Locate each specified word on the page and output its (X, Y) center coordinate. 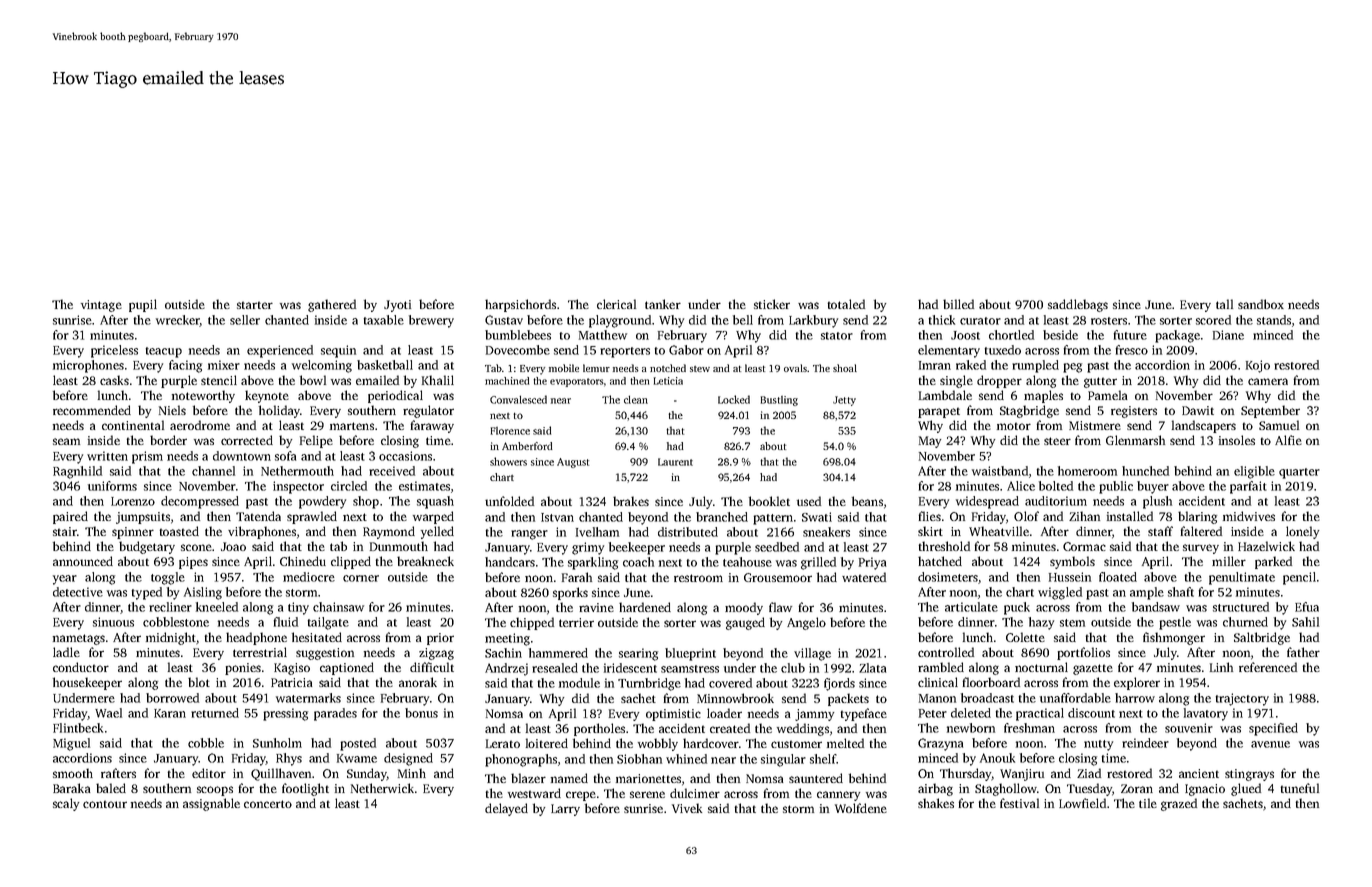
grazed (1179, 804)
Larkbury (813, 321)
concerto (268, 804)
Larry (565, 810)
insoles (1237, 440)
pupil (143, 305)
